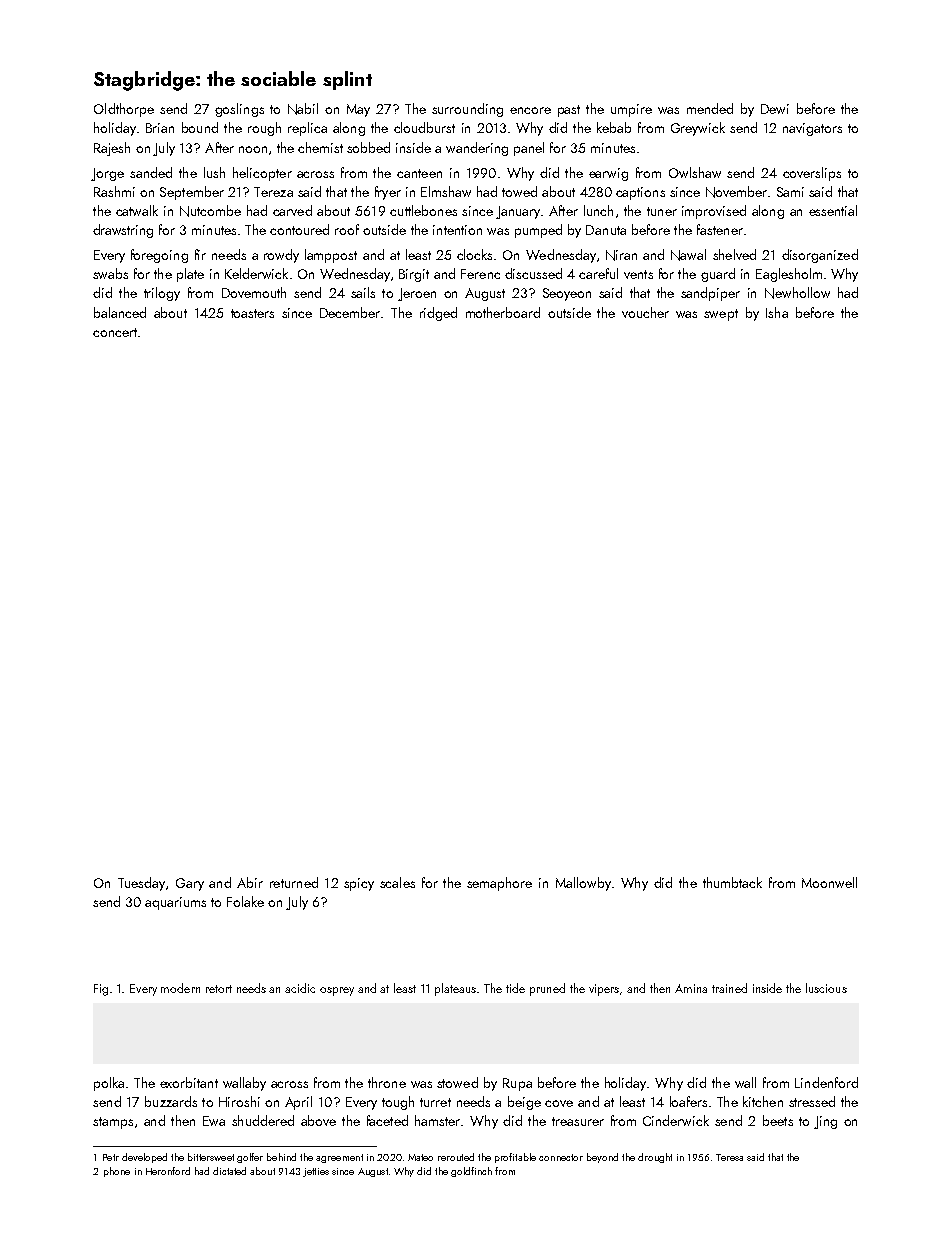  I want to click on swept, so click(721, 315).
